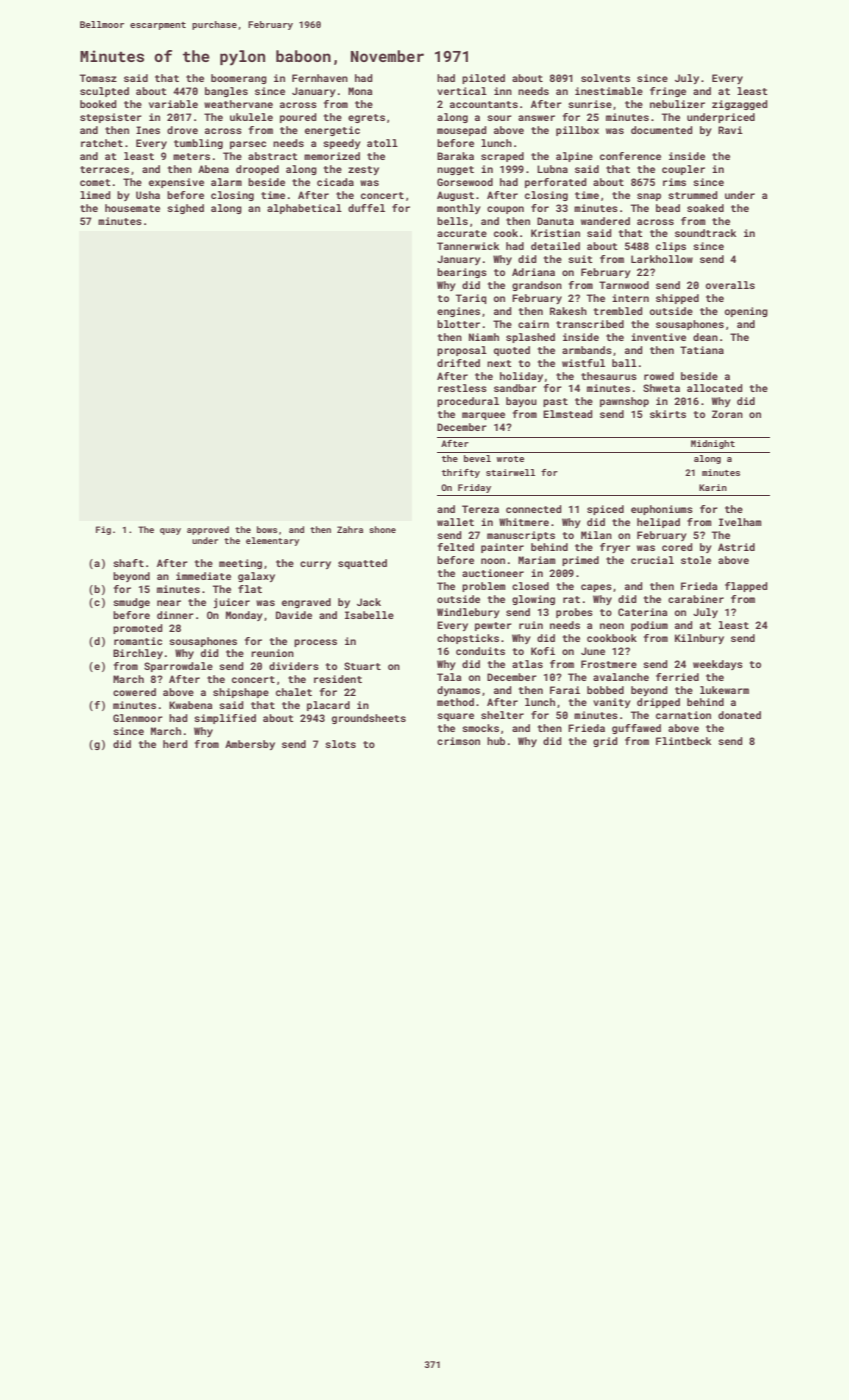 This image has width=849, height=1400. What do you see at coordinates (267, 529) in the image?
I see `bows` at bounding box center [267, 529].
